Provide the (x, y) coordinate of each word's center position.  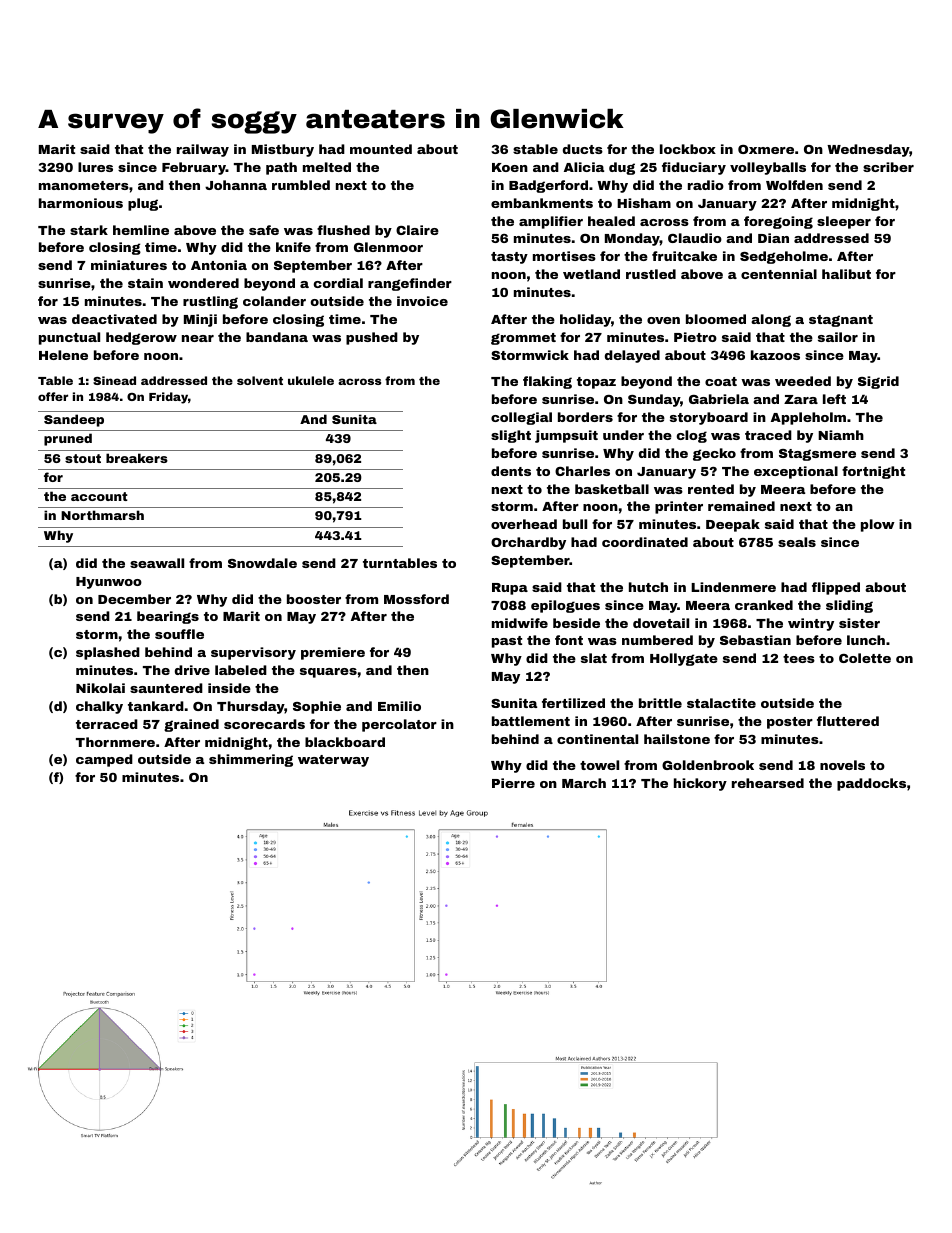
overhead (524, 524)
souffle (179, 634)
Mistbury (283, 150)
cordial (338, 283)
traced (768, 435)
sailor (838, 337)
